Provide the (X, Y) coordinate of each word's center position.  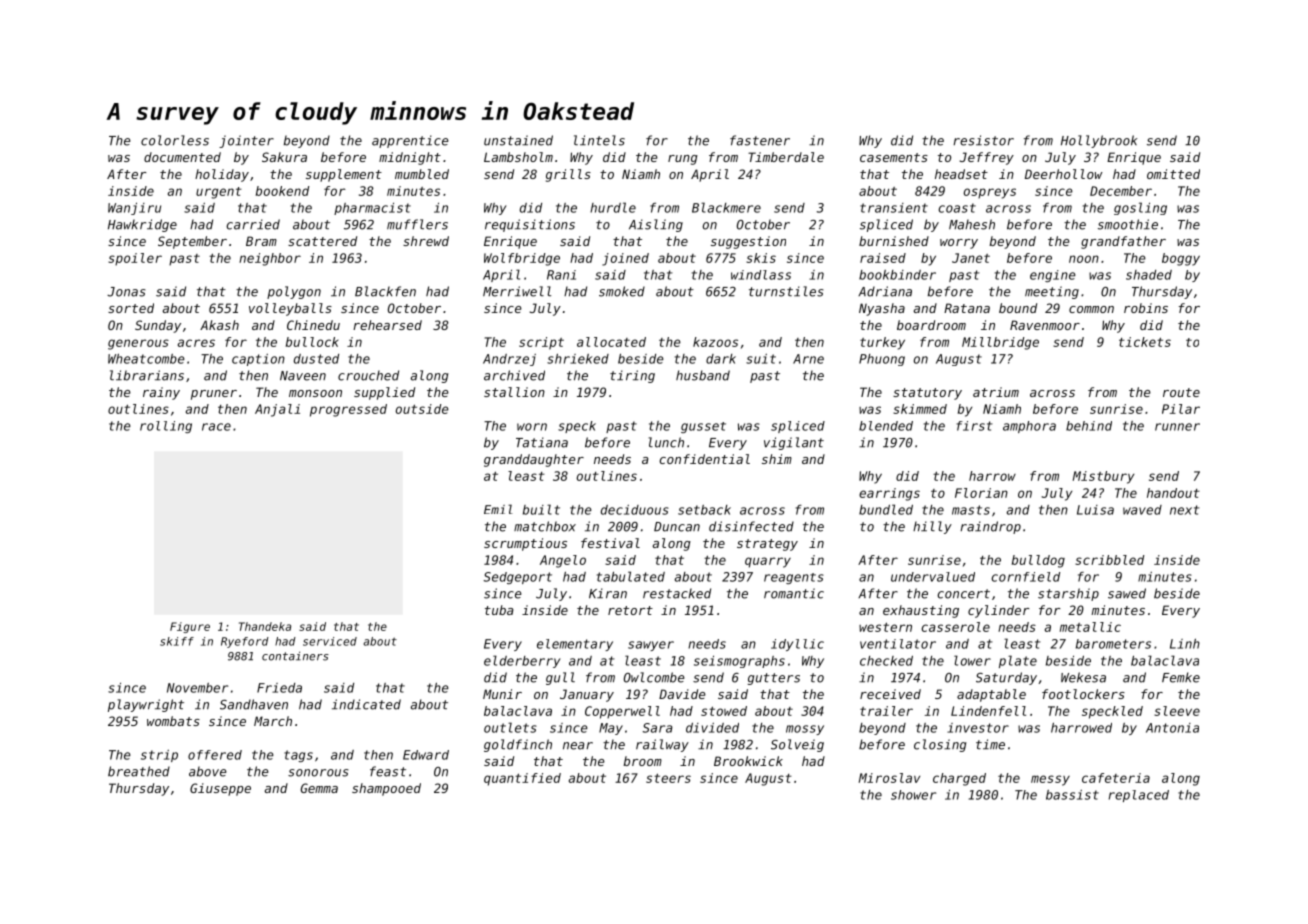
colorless (175, 140)
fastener (760, 140)
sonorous (318, 773)
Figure (190, 627)
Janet (971, 258)
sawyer (651, 646)
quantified (522, 779)
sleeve (1177, 711)
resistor (984, 140)
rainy (161, 393)
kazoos (715, 342)
